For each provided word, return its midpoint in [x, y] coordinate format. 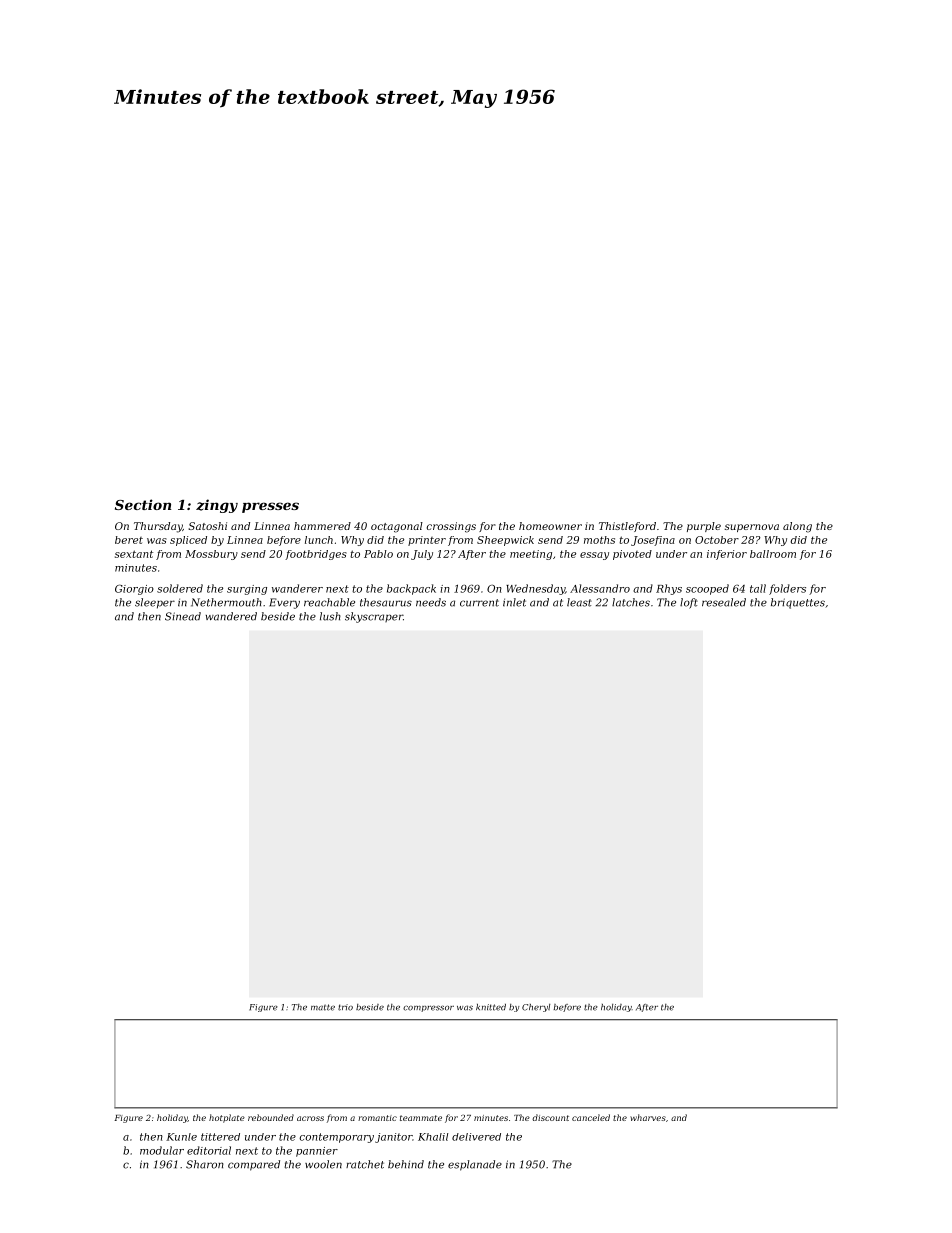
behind [406, 1164]
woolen [323, 1164]
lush [330, 616]
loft [689, 603]
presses [270, 507]
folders [787, 589]
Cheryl [536, 1008]
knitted [491, 1007]
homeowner [550, 526]
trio [345, 1007]
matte [323, 1007]
